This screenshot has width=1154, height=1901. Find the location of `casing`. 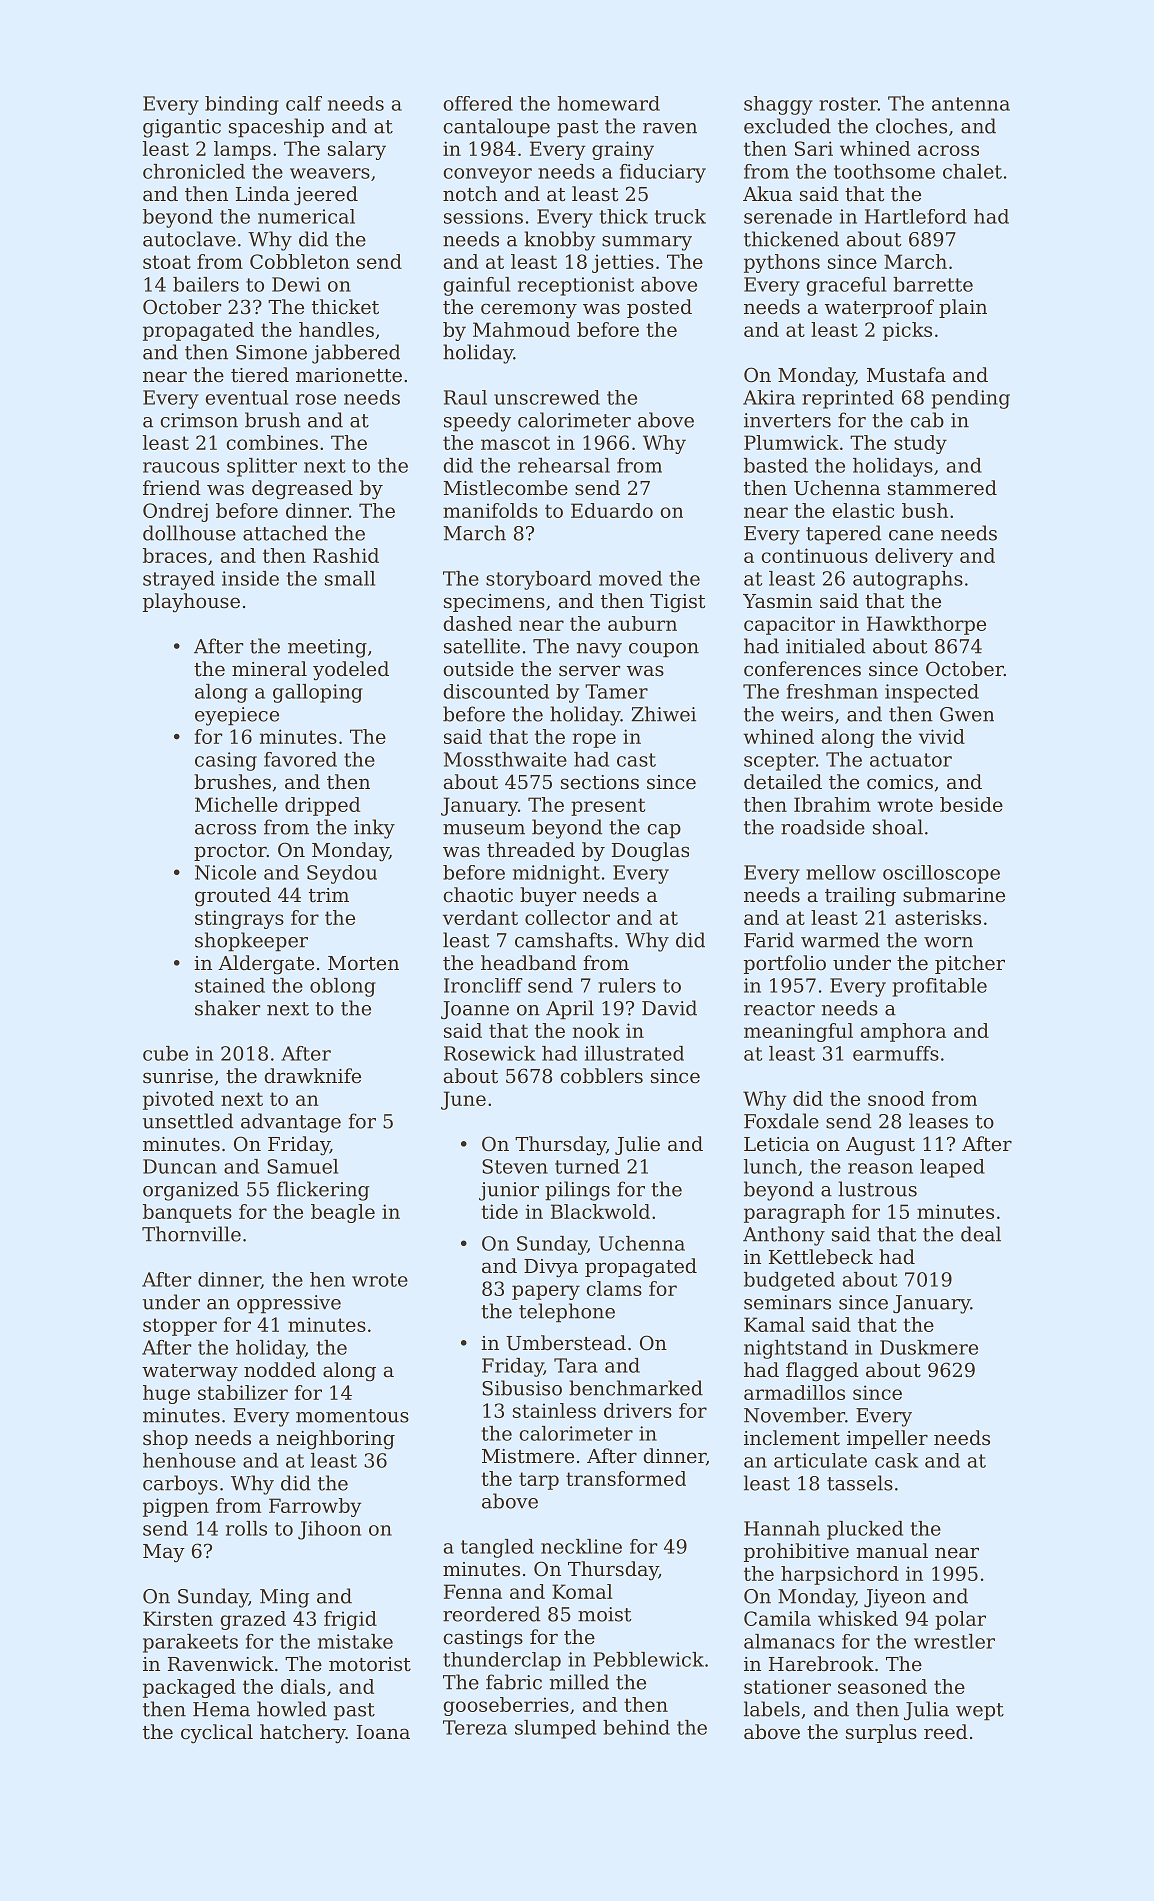

casing is located at coordinates (226, 761).
